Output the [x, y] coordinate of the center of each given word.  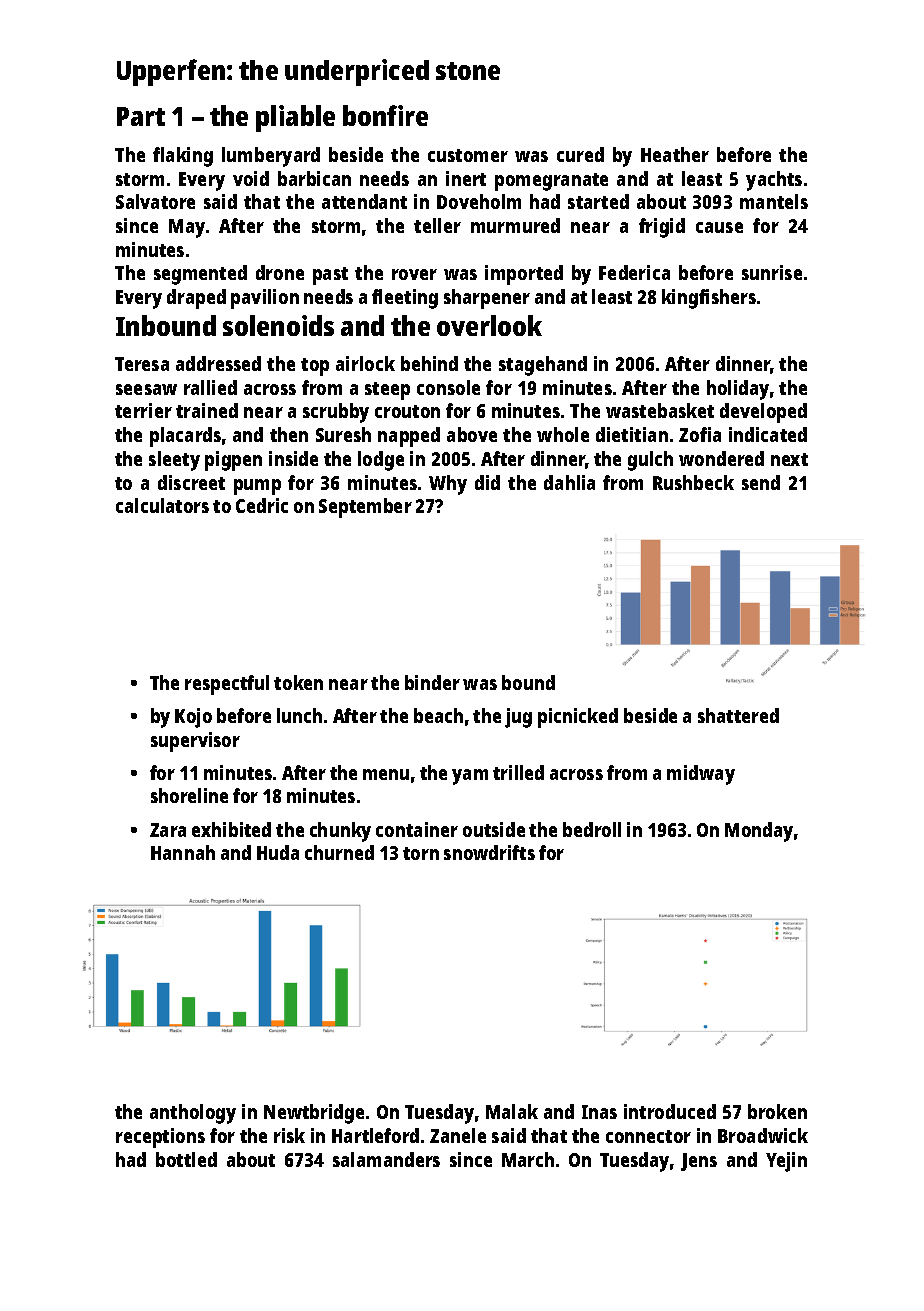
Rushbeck [693, 482]
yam [470, 777]
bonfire [385, 115]
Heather [675, 154]
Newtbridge [314, 1114]
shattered [738, 715]
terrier [143, 410]
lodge [381, 461]
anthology [193, 1114]
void [251, 178]
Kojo [193, 718]
